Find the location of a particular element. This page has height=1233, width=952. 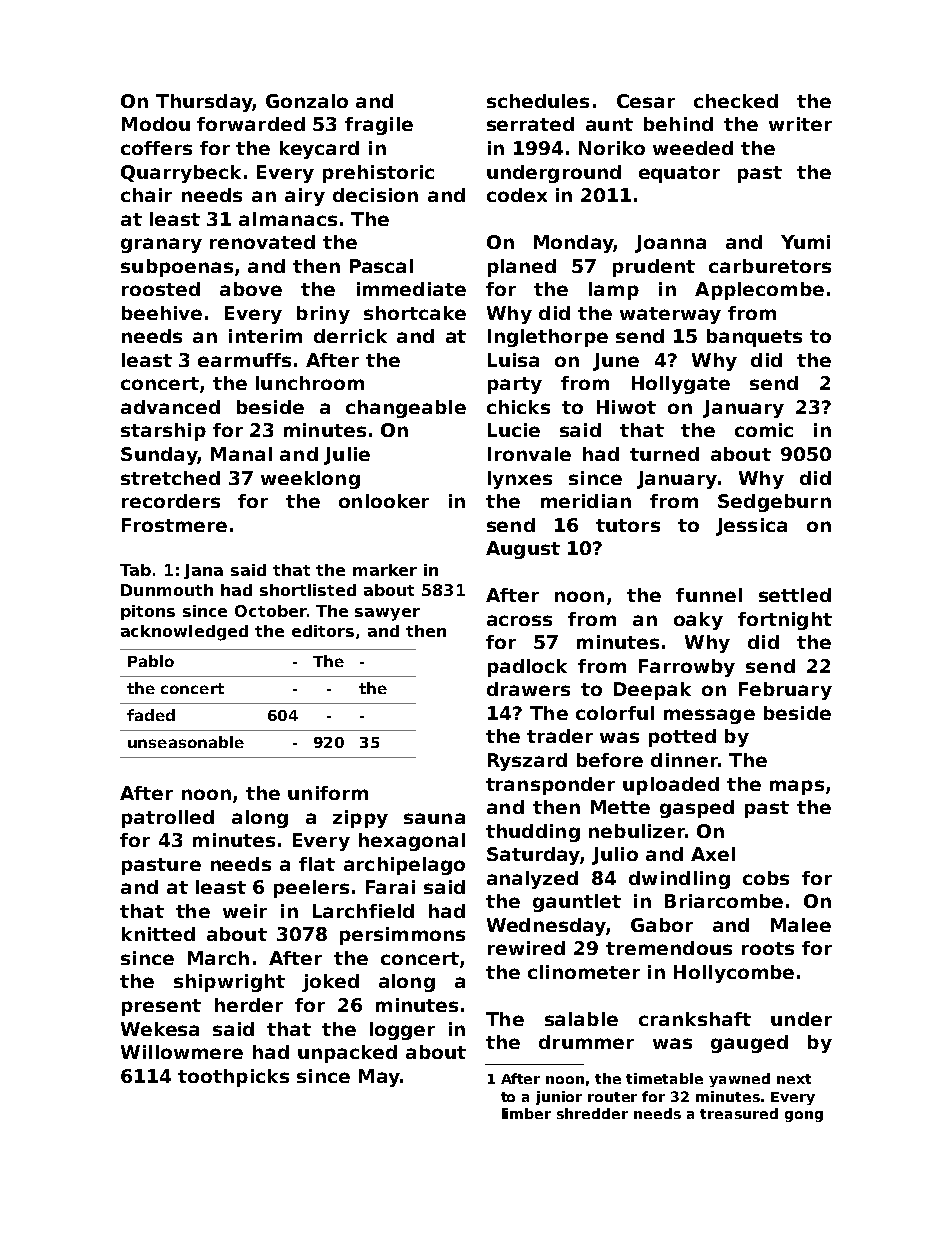

Thursday is located at coordinates (204, 103).
